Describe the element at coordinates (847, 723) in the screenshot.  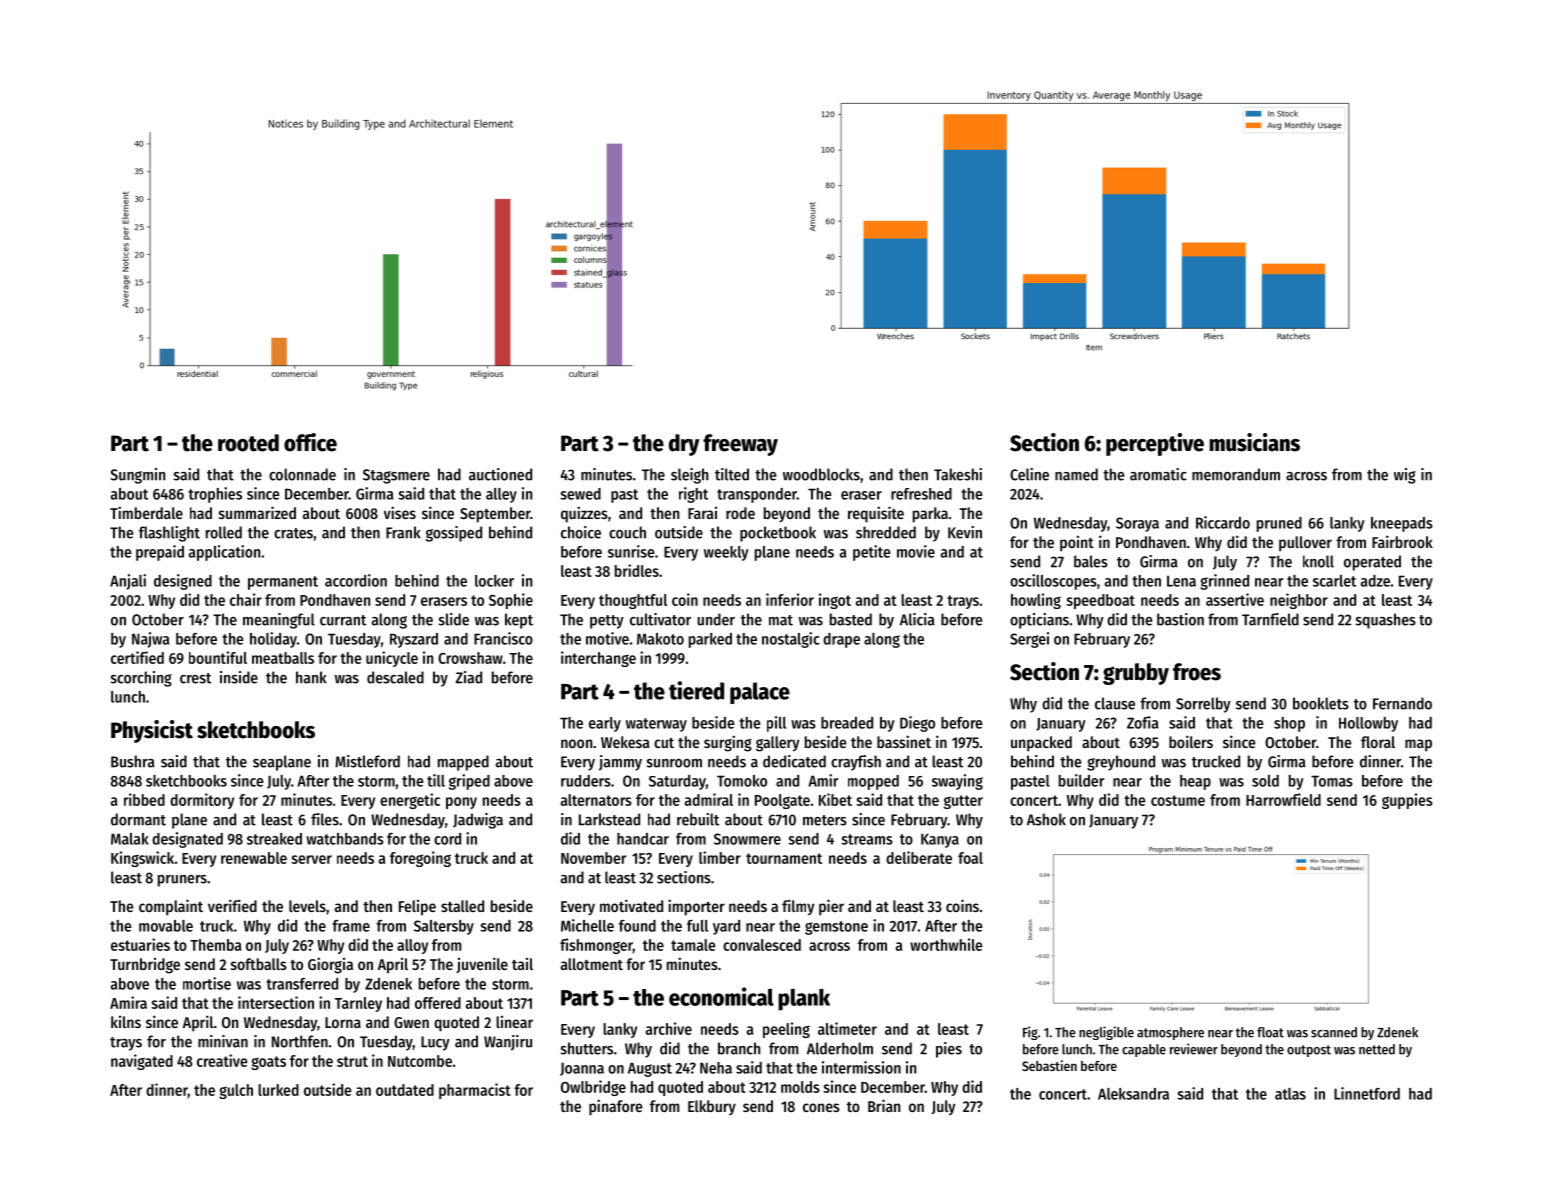
I see `breaded` at that location.
